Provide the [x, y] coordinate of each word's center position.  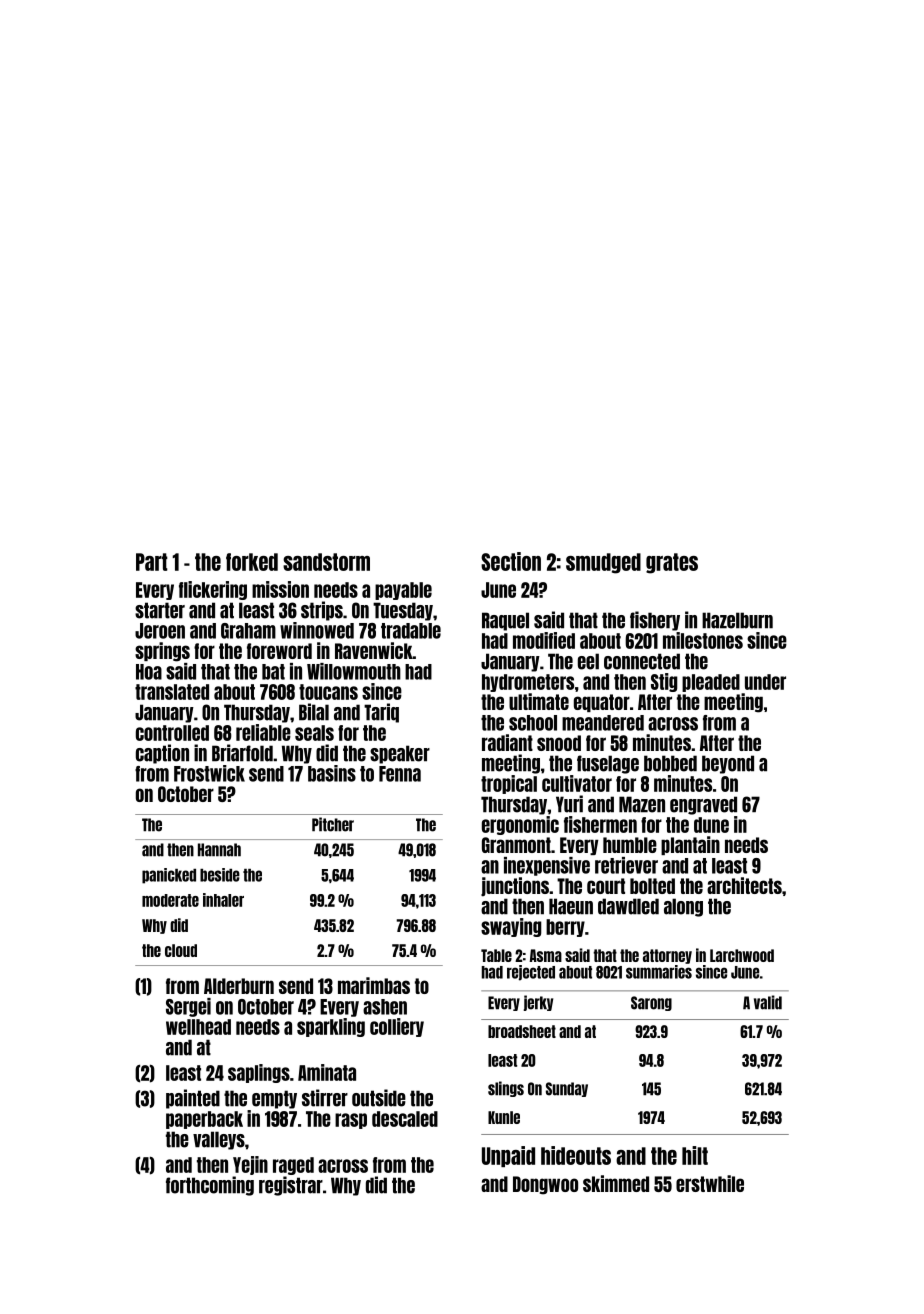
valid [768, 1002]
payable [403, 591]
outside [379, 1098]
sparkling [331, 1027]
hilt [695, 1155]
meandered [603, 723]
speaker [400, 754]
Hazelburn [737, 620]
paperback [204, 1120]
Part [152, 562]
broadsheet [522, 1031]
